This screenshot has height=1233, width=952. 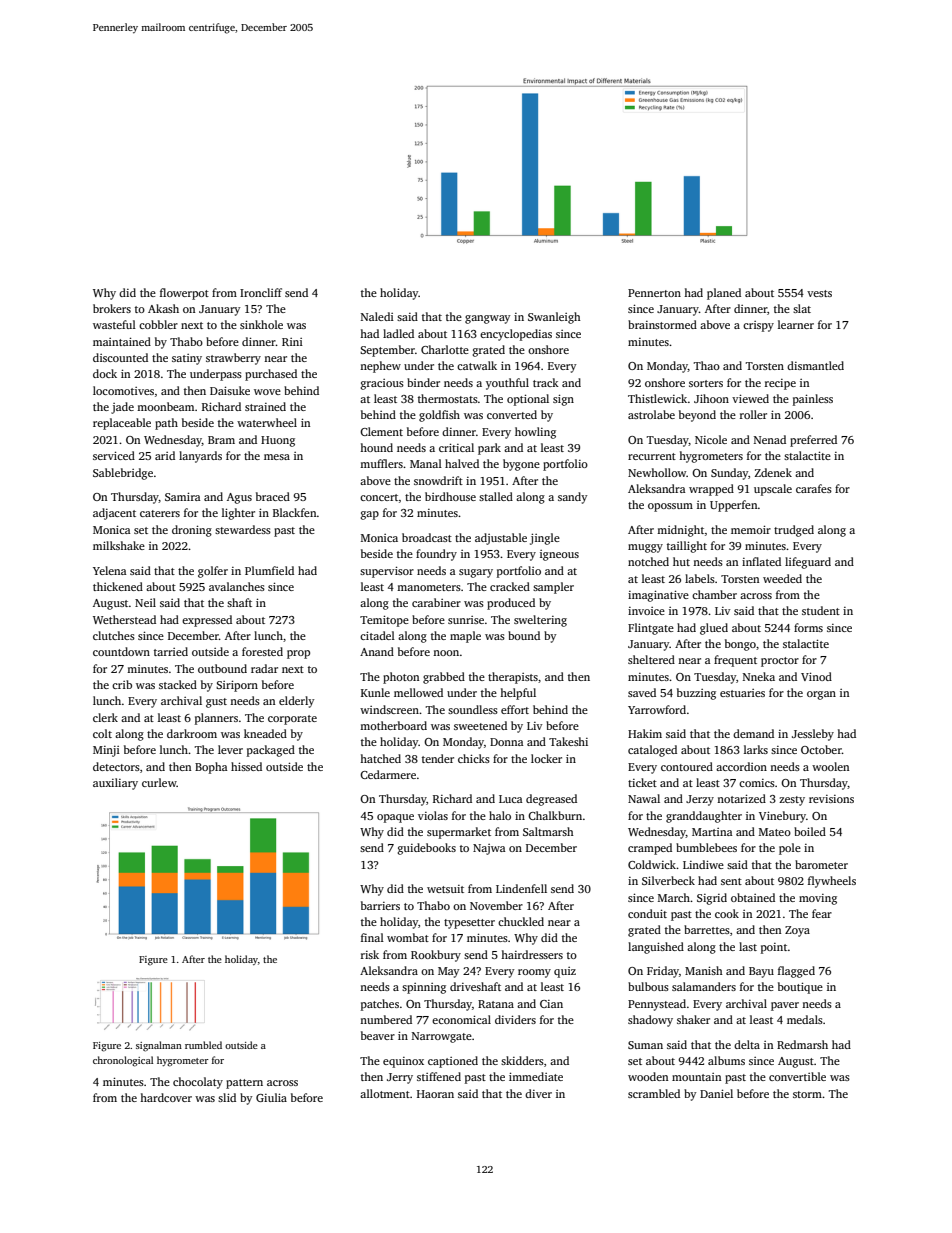 What do you see at coordinates (238, 514) in the screenshot?
I see `lighter` at bounding box center [238, 514].
